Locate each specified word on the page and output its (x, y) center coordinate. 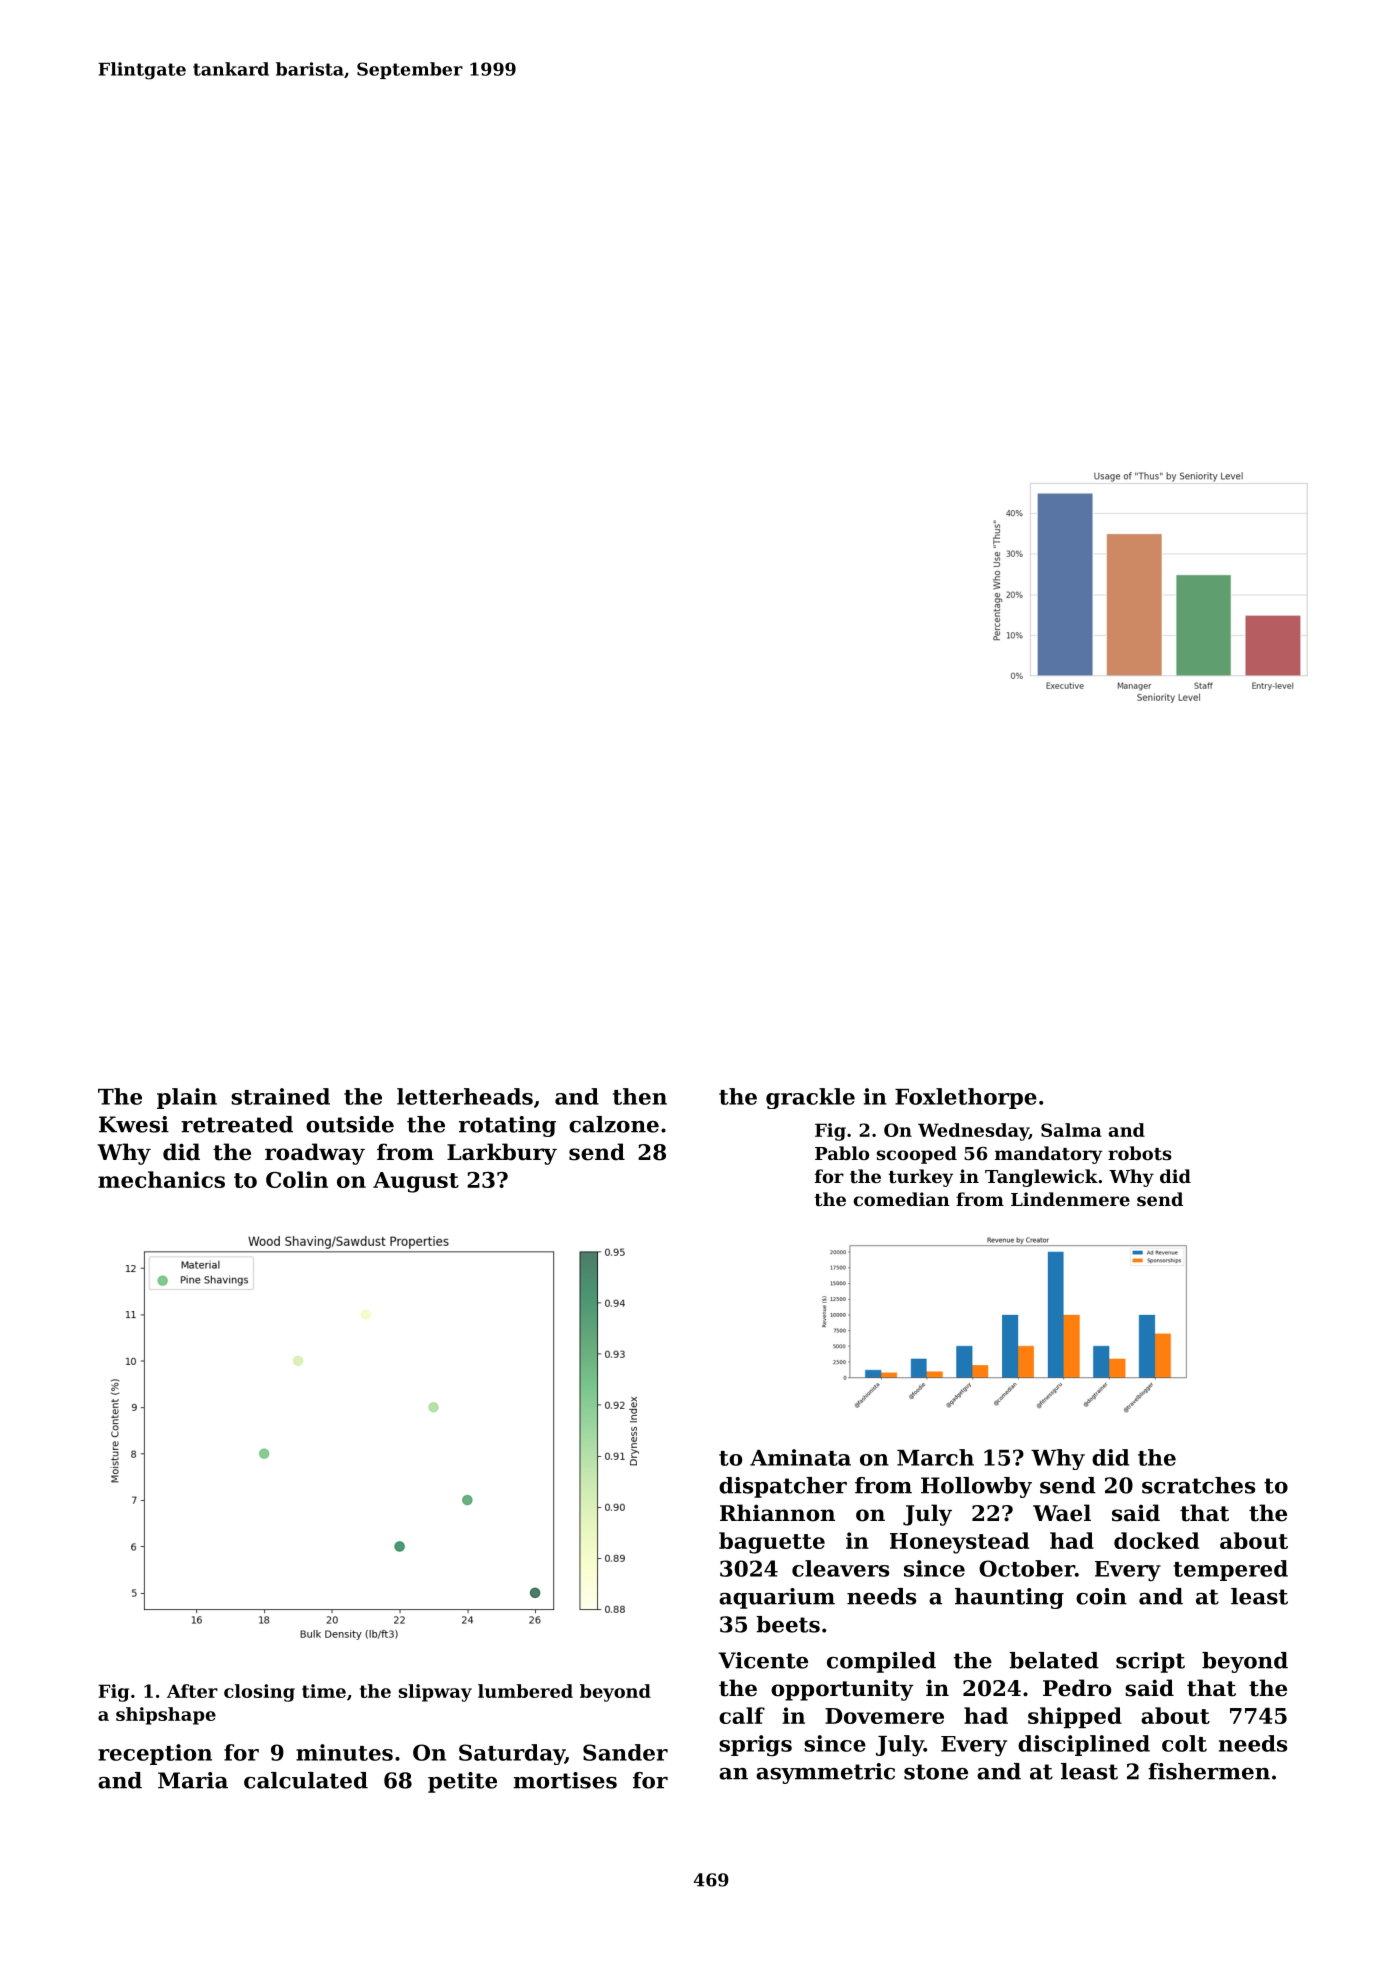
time (324, 1691)
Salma (1071, 1130)
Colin (297, 1179)
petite (462, 1782)
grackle (810, 1098)
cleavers (840, 1568)
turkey (920, 1178)
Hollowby (976, 1487)
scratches (1198, 1485)
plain (187, 1098)
